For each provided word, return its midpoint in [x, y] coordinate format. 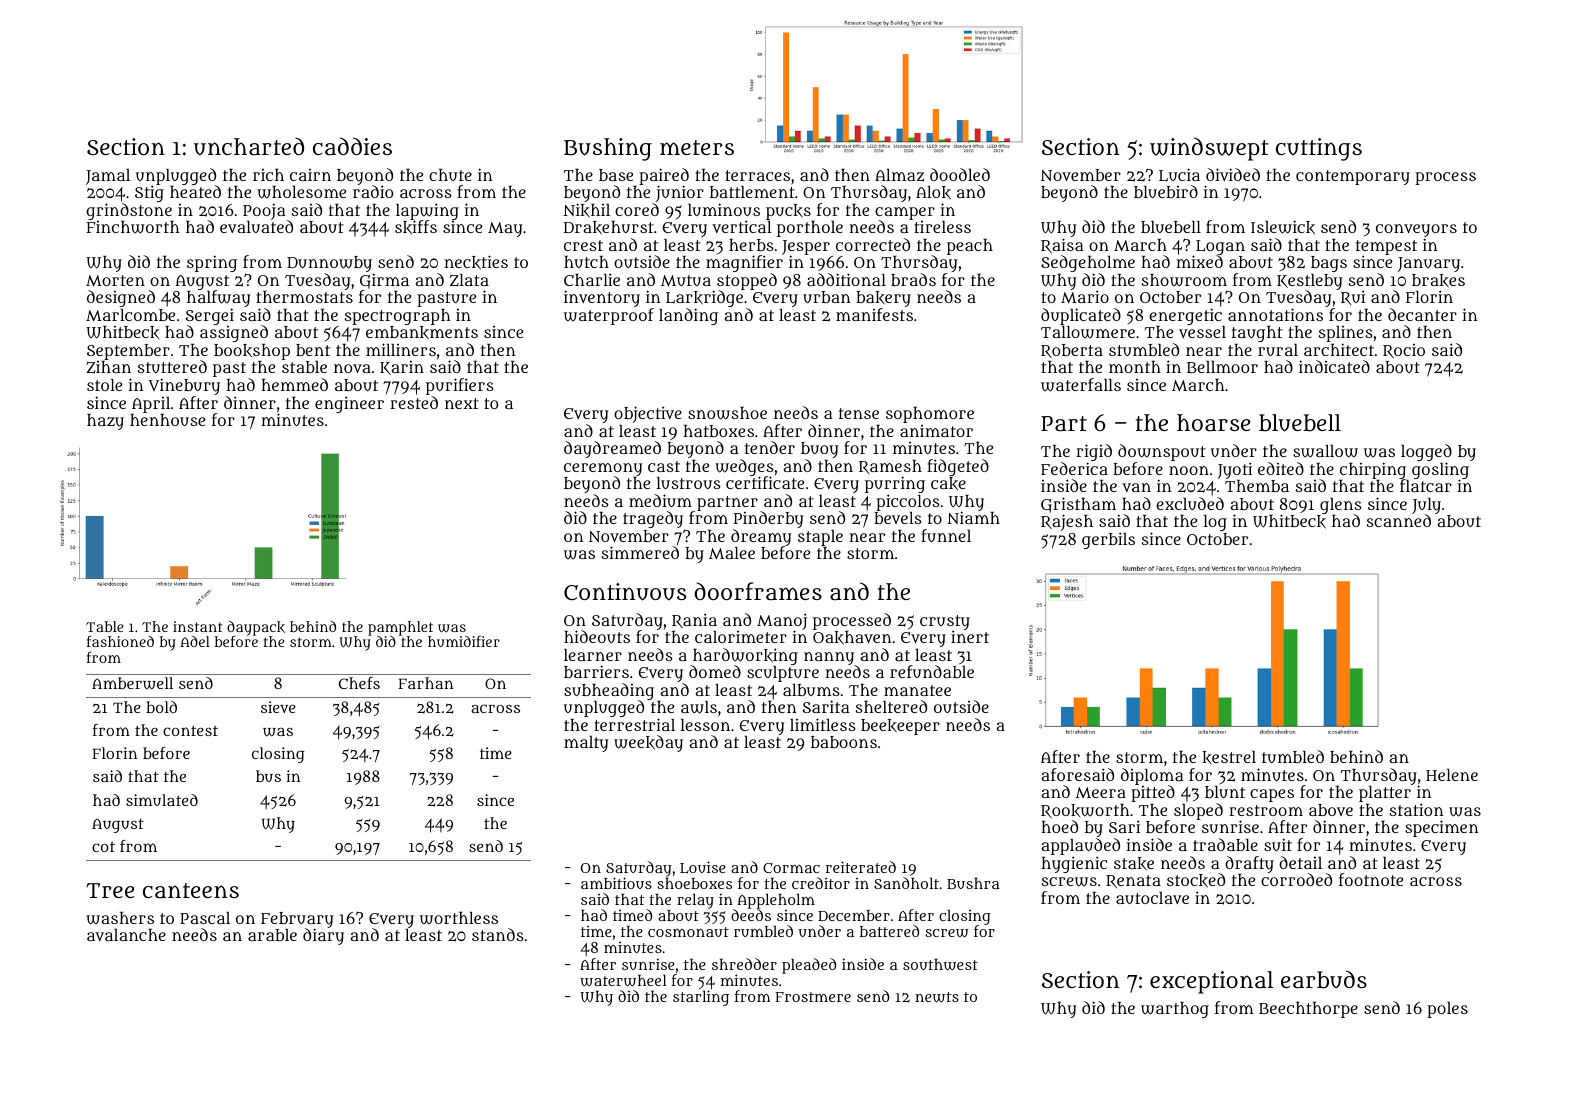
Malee [732, 553]
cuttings [1319, 149]
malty [586, 744]
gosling [1440, 471]
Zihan [108, 367]
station [1416, 809]
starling [701, 998]
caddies [352, 146]
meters [697, 147]
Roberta [1072, 351]
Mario [1085, 297]
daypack [256, 628]
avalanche [126, 935]
